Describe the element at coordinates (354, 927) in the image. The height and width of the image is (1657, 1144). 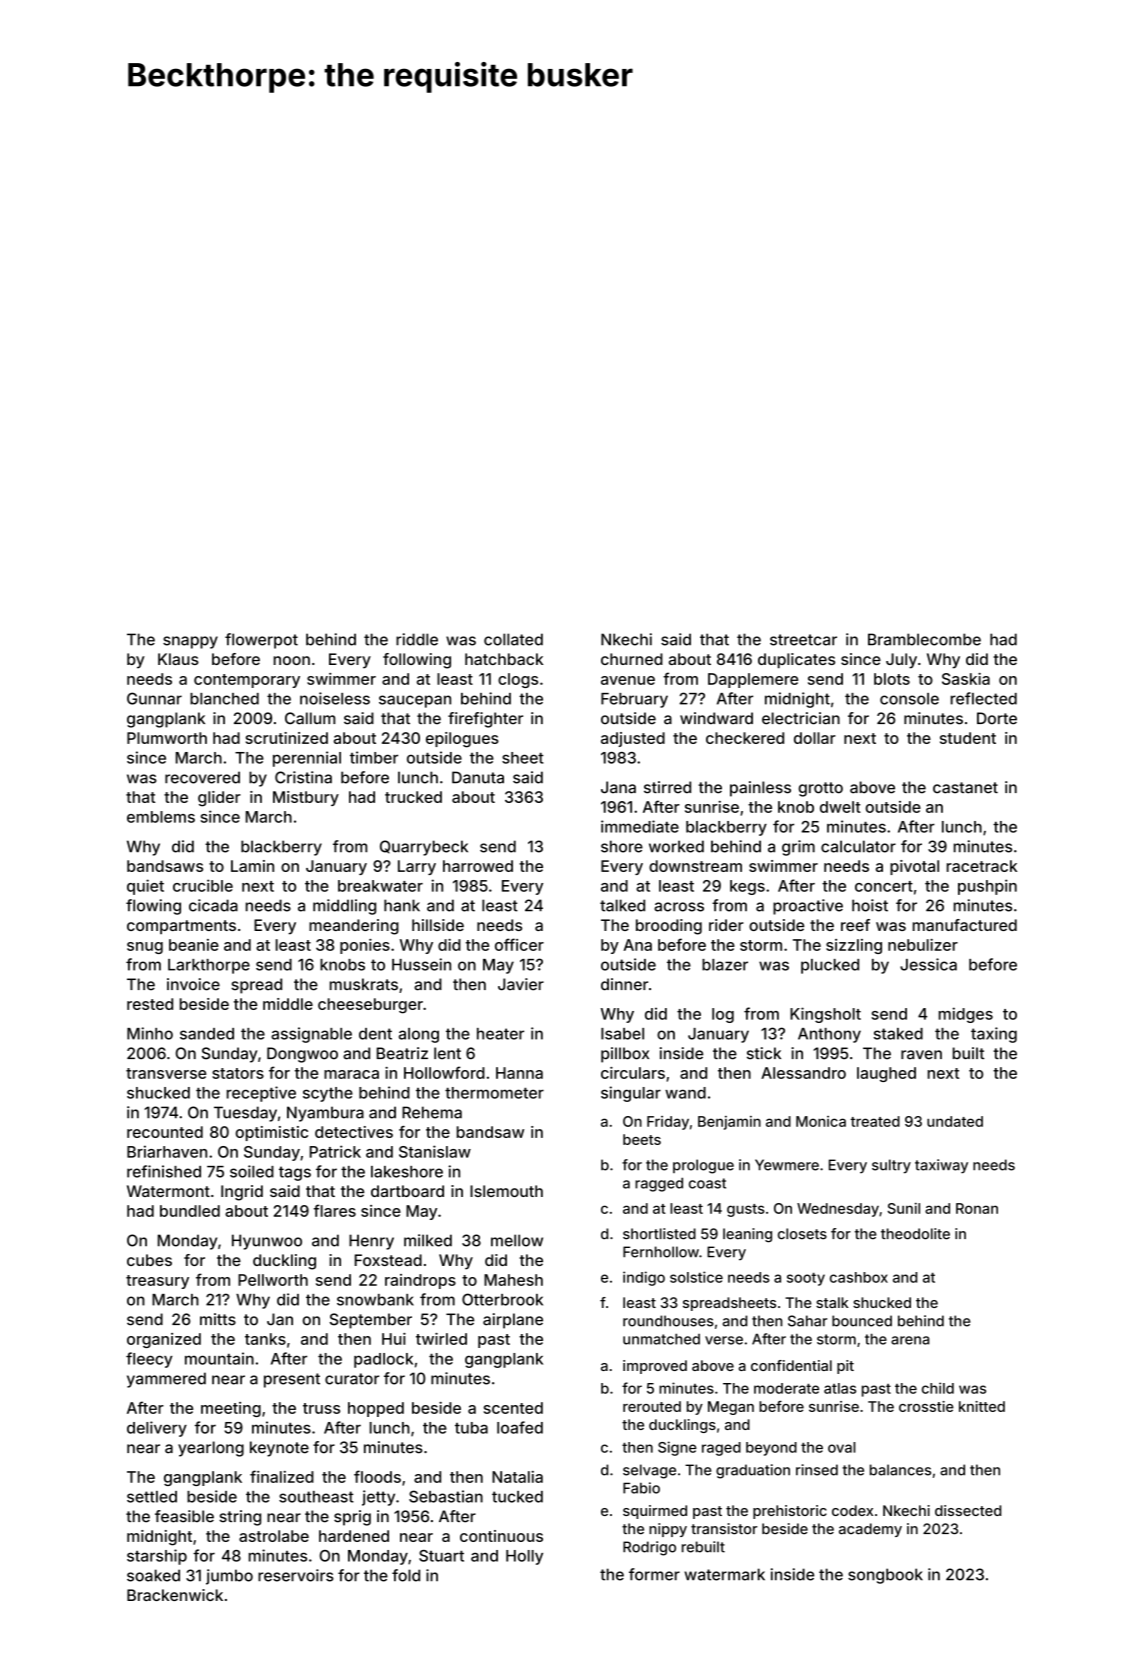
I see `meandering` at that location.
